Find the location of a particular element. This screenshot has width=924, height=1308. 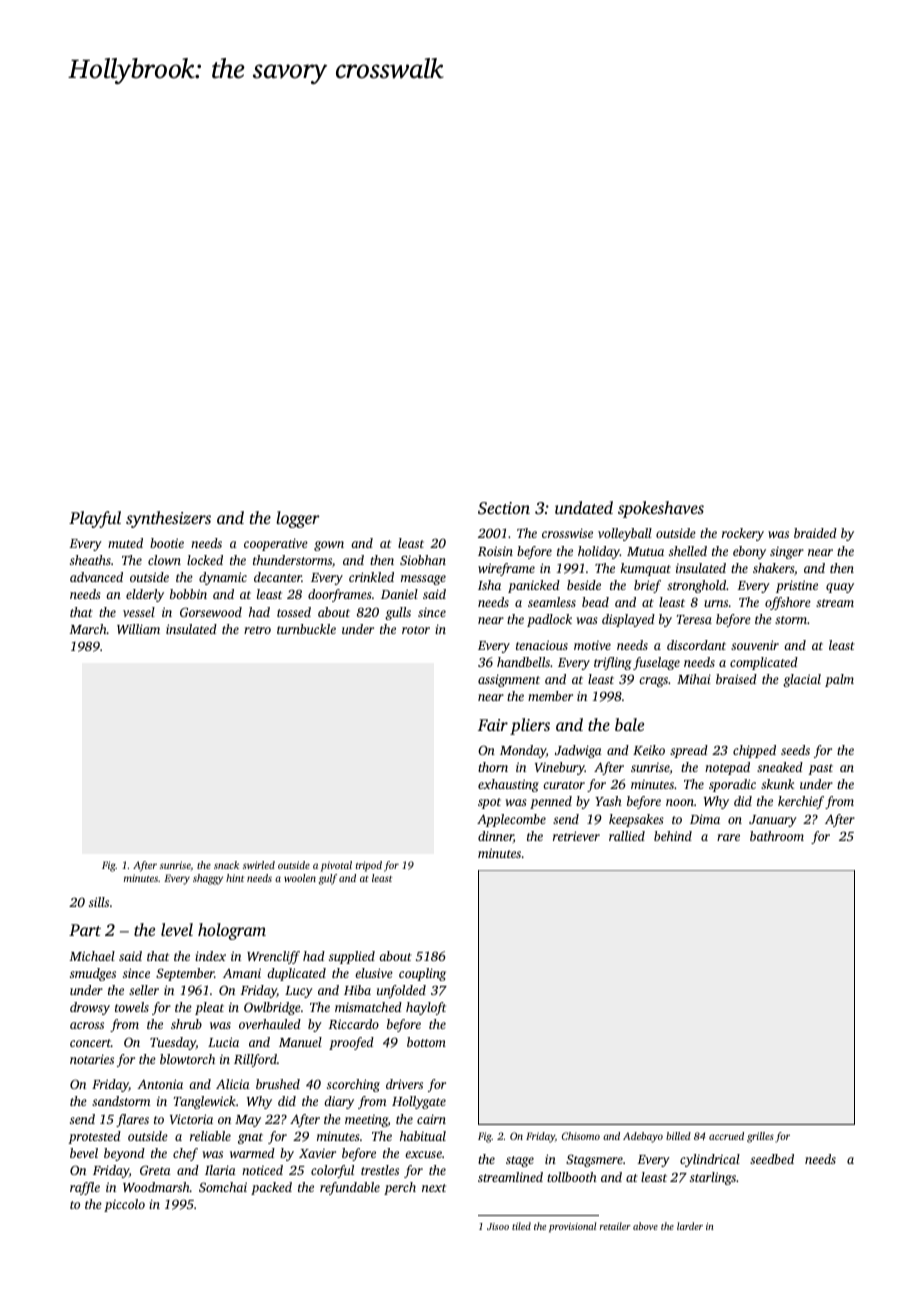

habitual is located at coordinates (423, 1136).
